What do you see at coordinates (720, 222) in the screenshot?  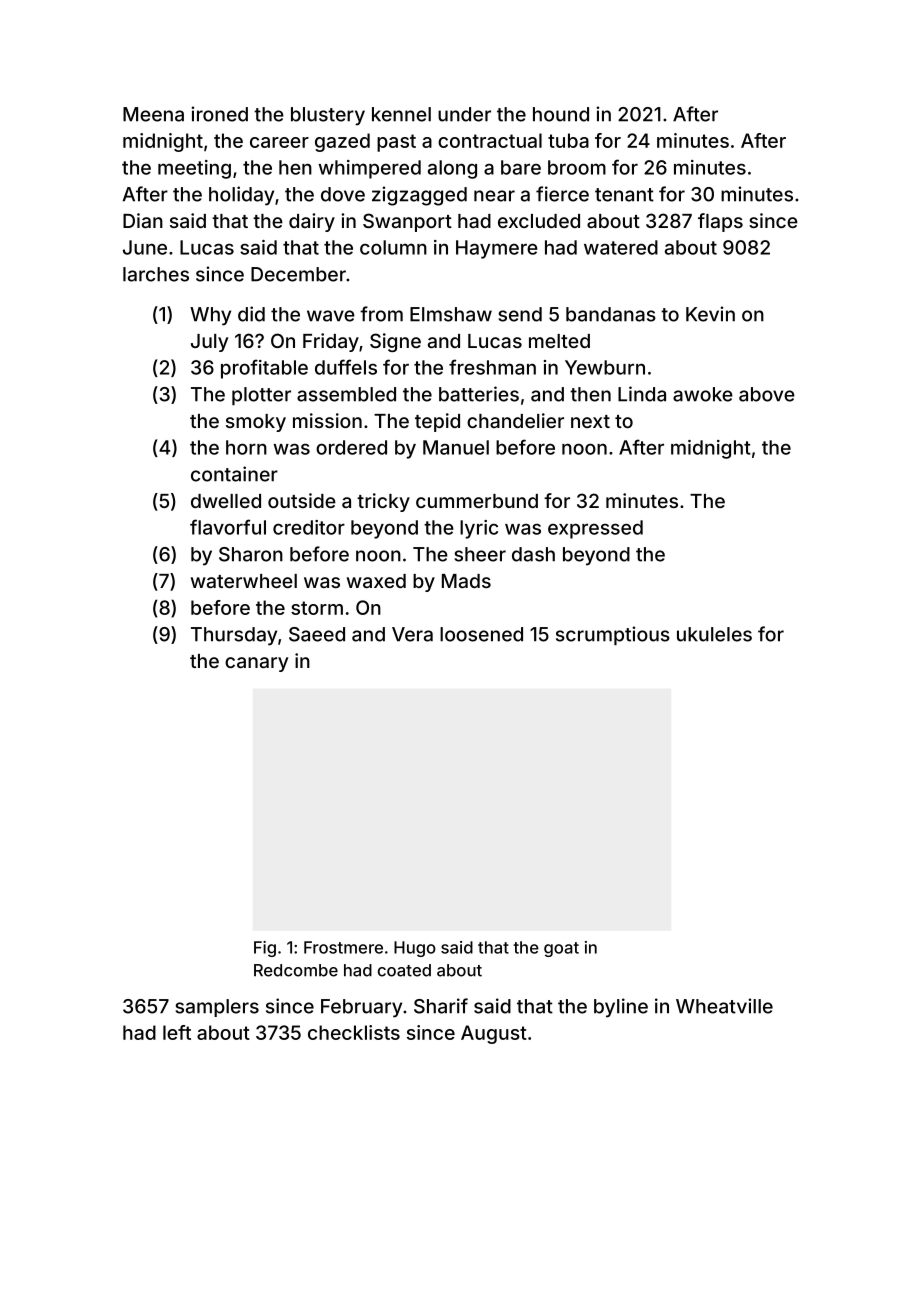 I see `flaps` at bounding box center [720, 222].
